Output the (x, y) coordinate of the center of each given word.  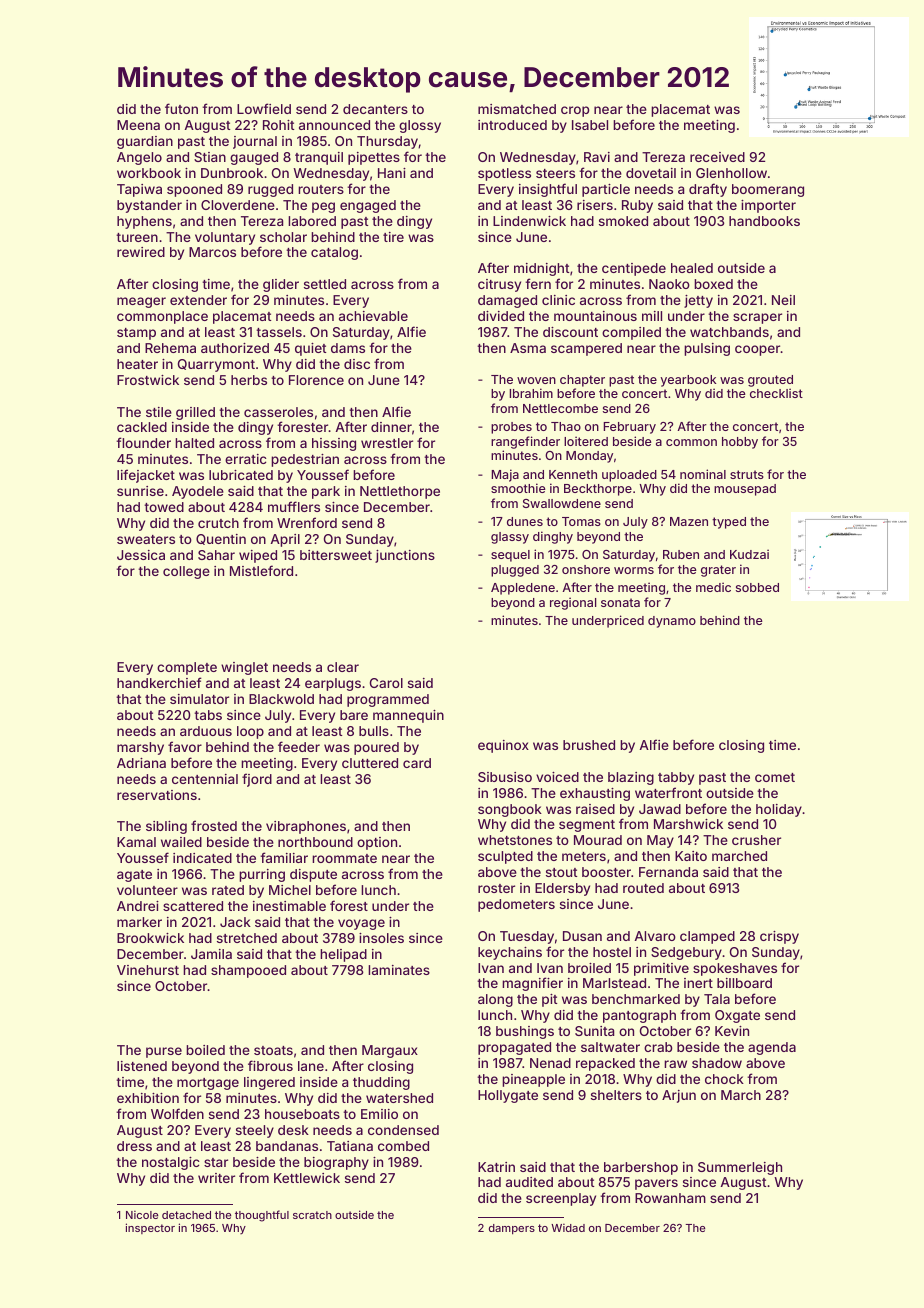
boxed (713, 284)
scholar (283, 237)
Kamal (136, 842)
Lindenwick (529, 221)
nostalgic (171, 1163)
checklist (776, 393)
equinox (503, 746)
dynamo (672, 622)
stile (159, 412)
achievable (373, 316)
